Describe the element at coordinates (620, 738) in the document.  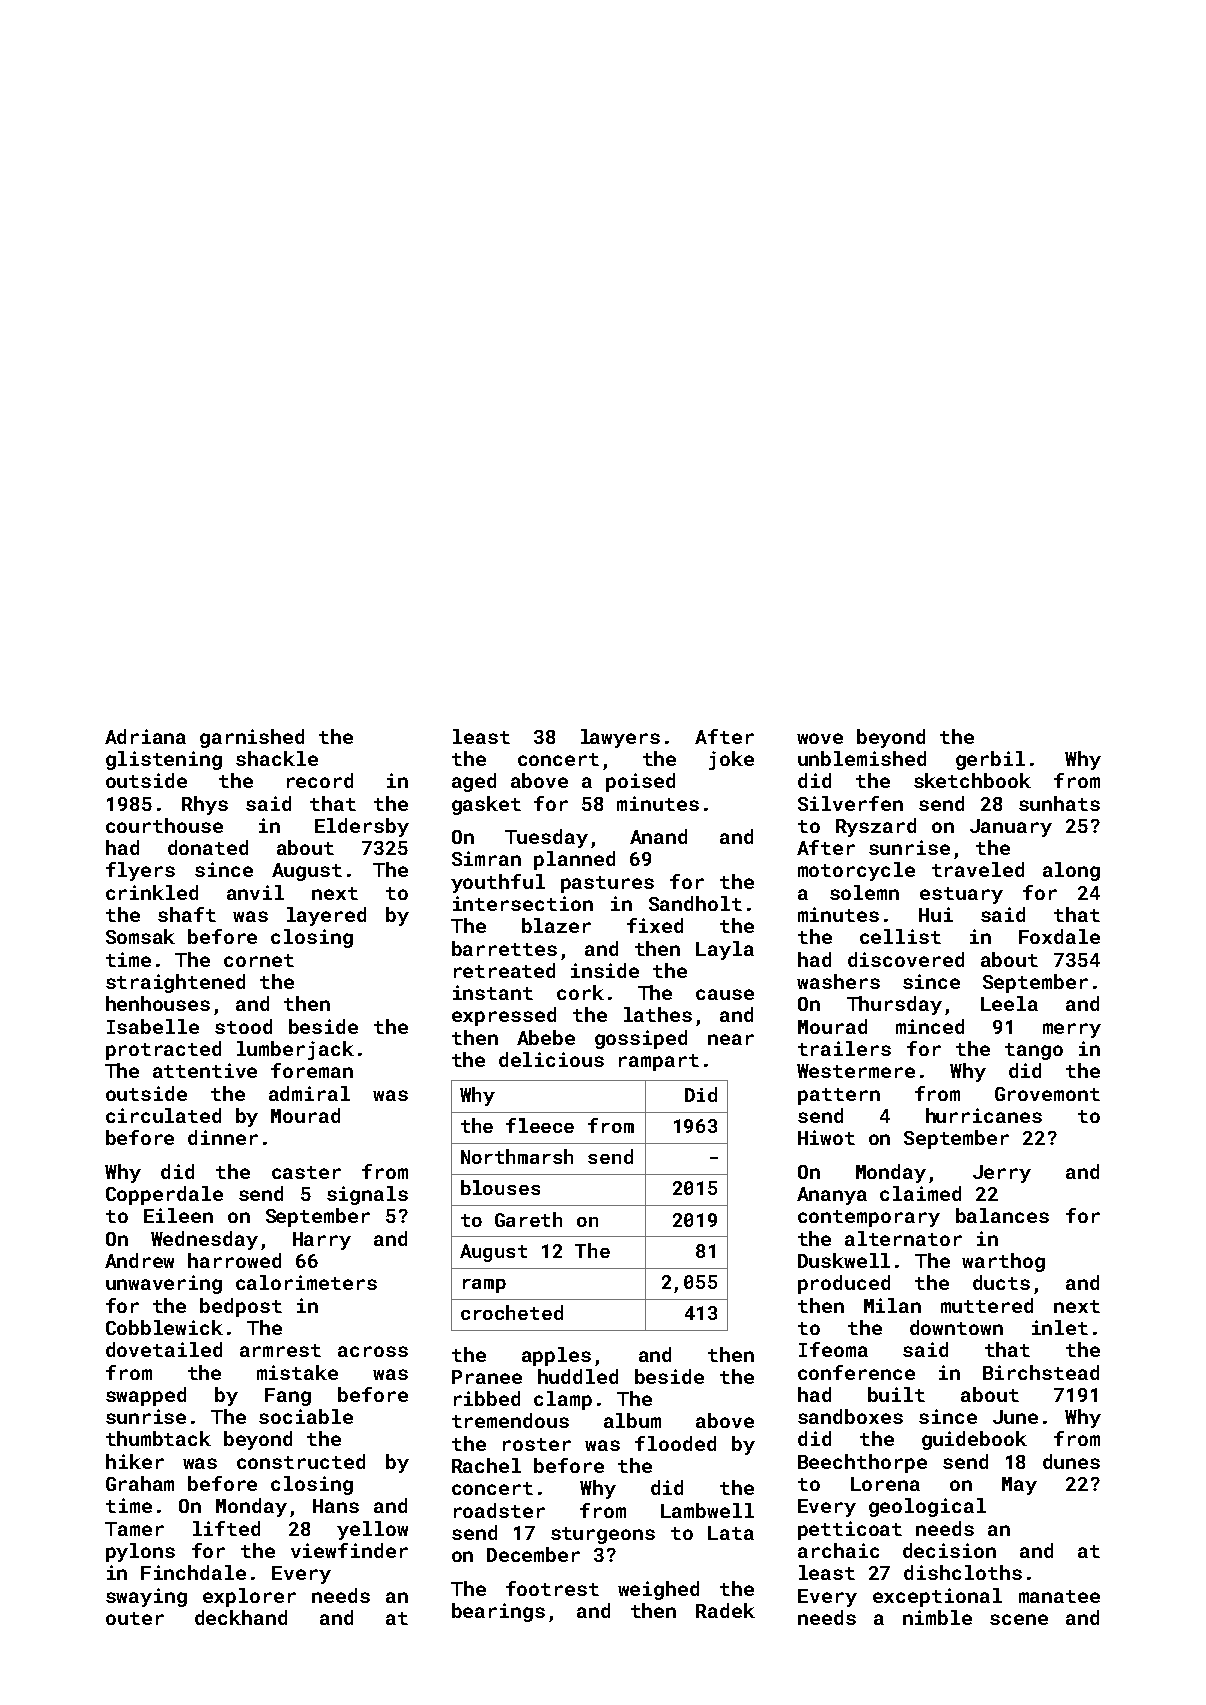
I see `lawyers` at that location.
